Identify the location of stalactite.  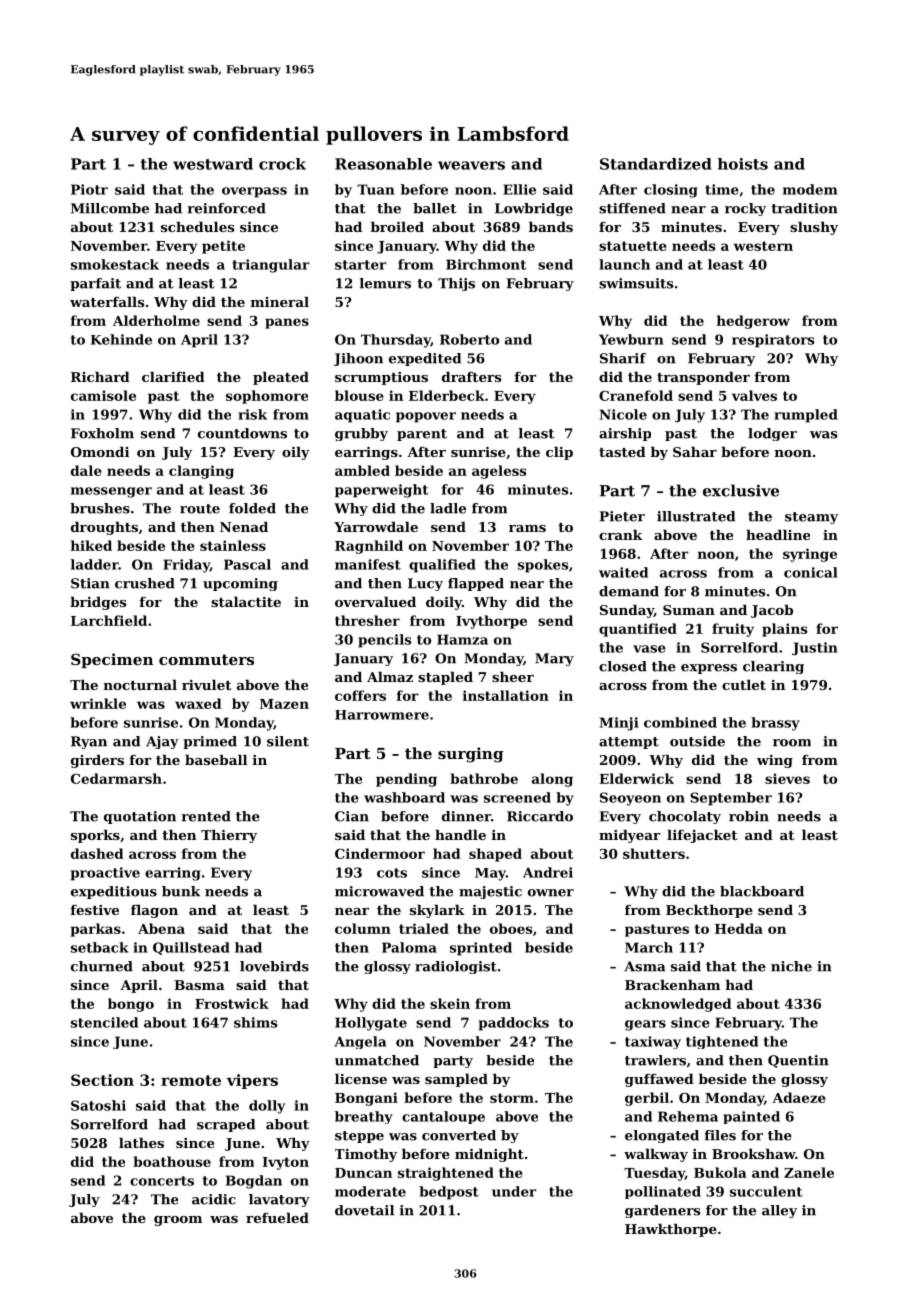
(246, 601).
